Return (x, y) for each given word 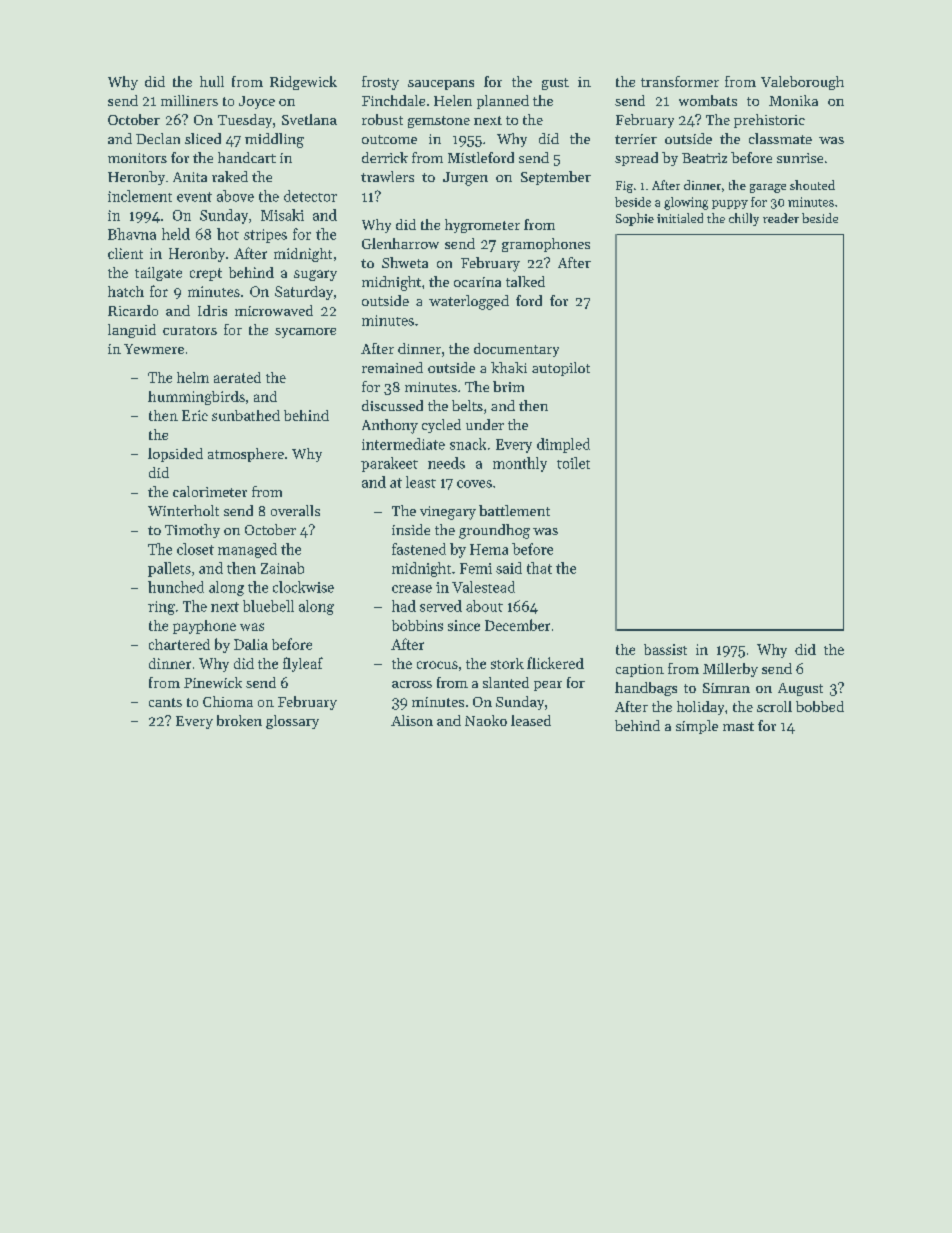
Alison (412, 720)
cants (165, 702)
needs (446, 463)
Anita (190, 177)
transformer (680, 81)
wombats (708, 100)
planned (503, 102)
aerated (237, 377)
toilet (573, 463)
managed (247, 550)
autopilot (561, 369)
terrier (636, 139)
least (421, 482)
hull (212, 81)
